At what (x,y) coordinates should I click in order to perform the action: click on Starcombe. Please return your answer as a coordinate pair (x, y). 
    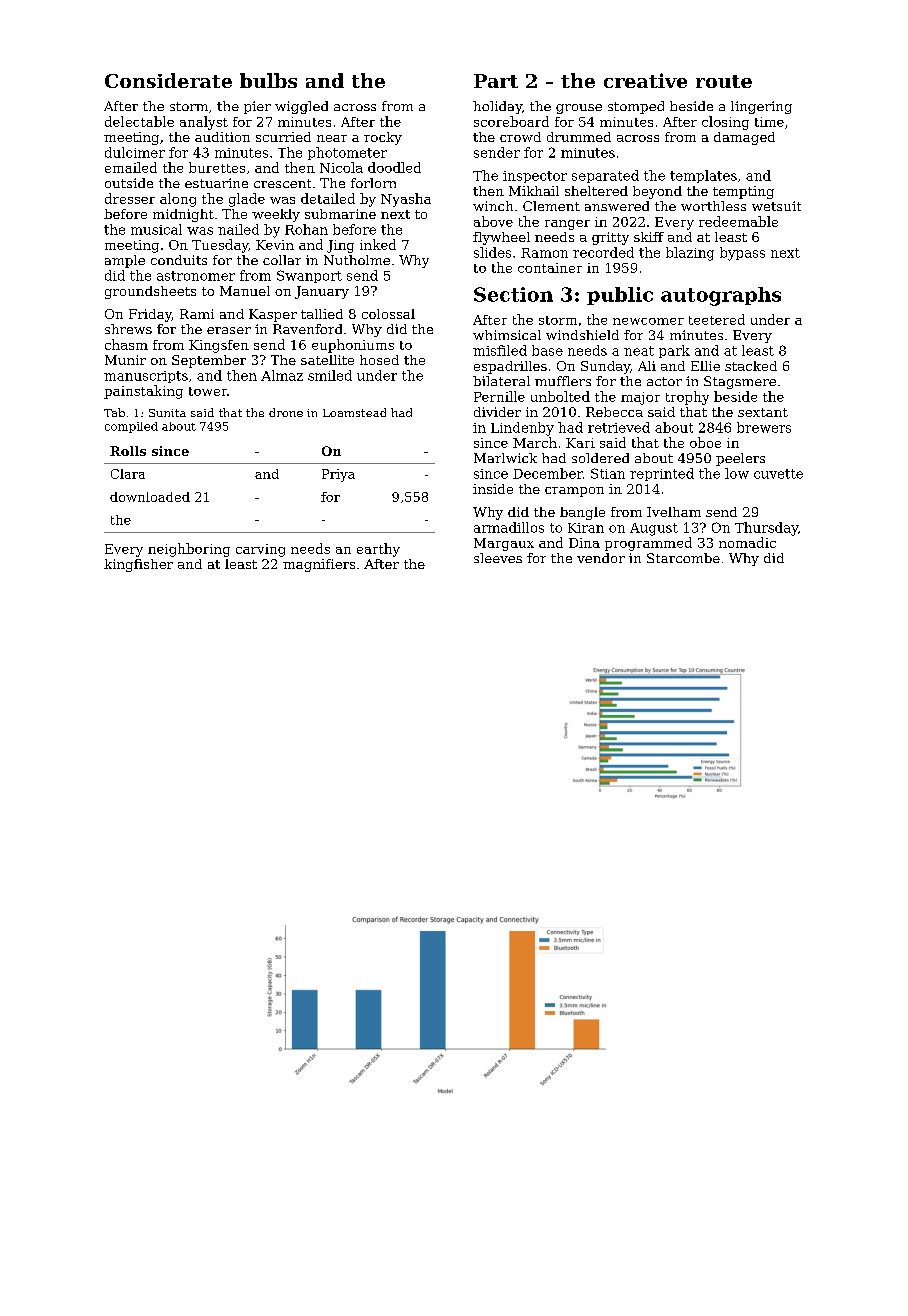
    Looking at the image, I should click on (683, 558).
